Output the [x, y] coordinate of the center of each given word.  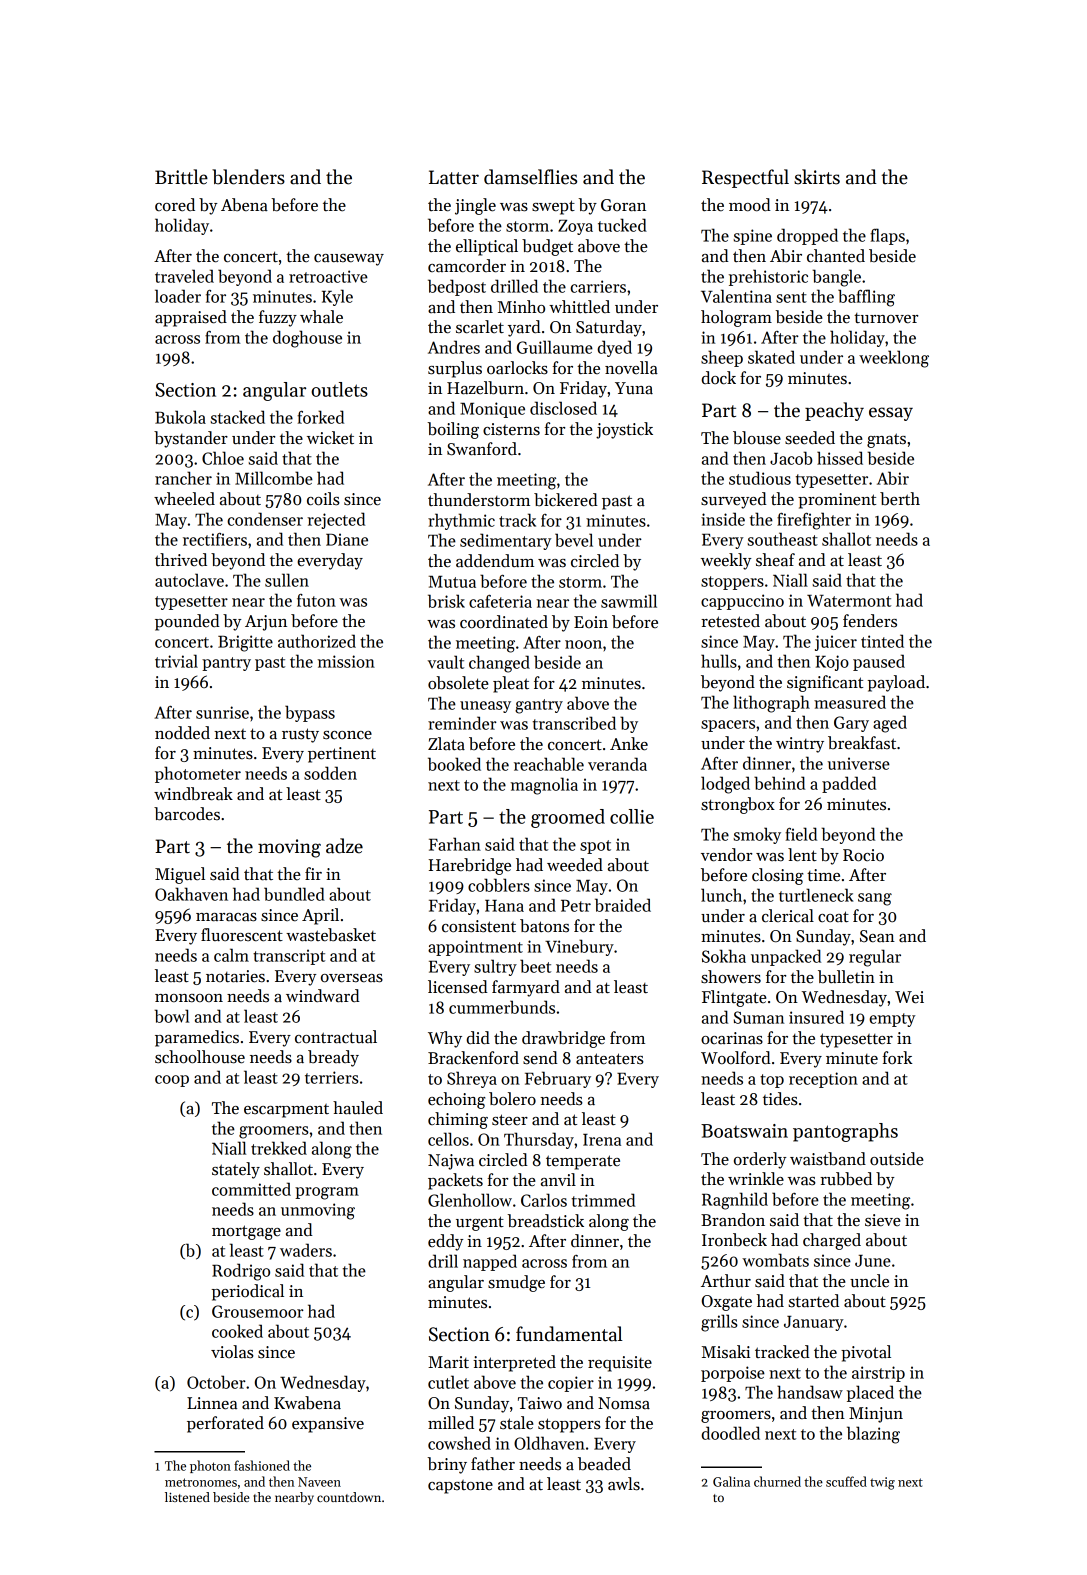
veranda [617, 764]
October [216, 1382]
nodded [182, 733]
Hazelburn [485, 388]
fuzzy [278, 318]
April [320, 916]
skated [771, 357]
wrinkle [756, 1179]
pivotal [866, 1353]
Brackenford [473, 1058]
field [801, 834]
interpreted [514, 1363]
